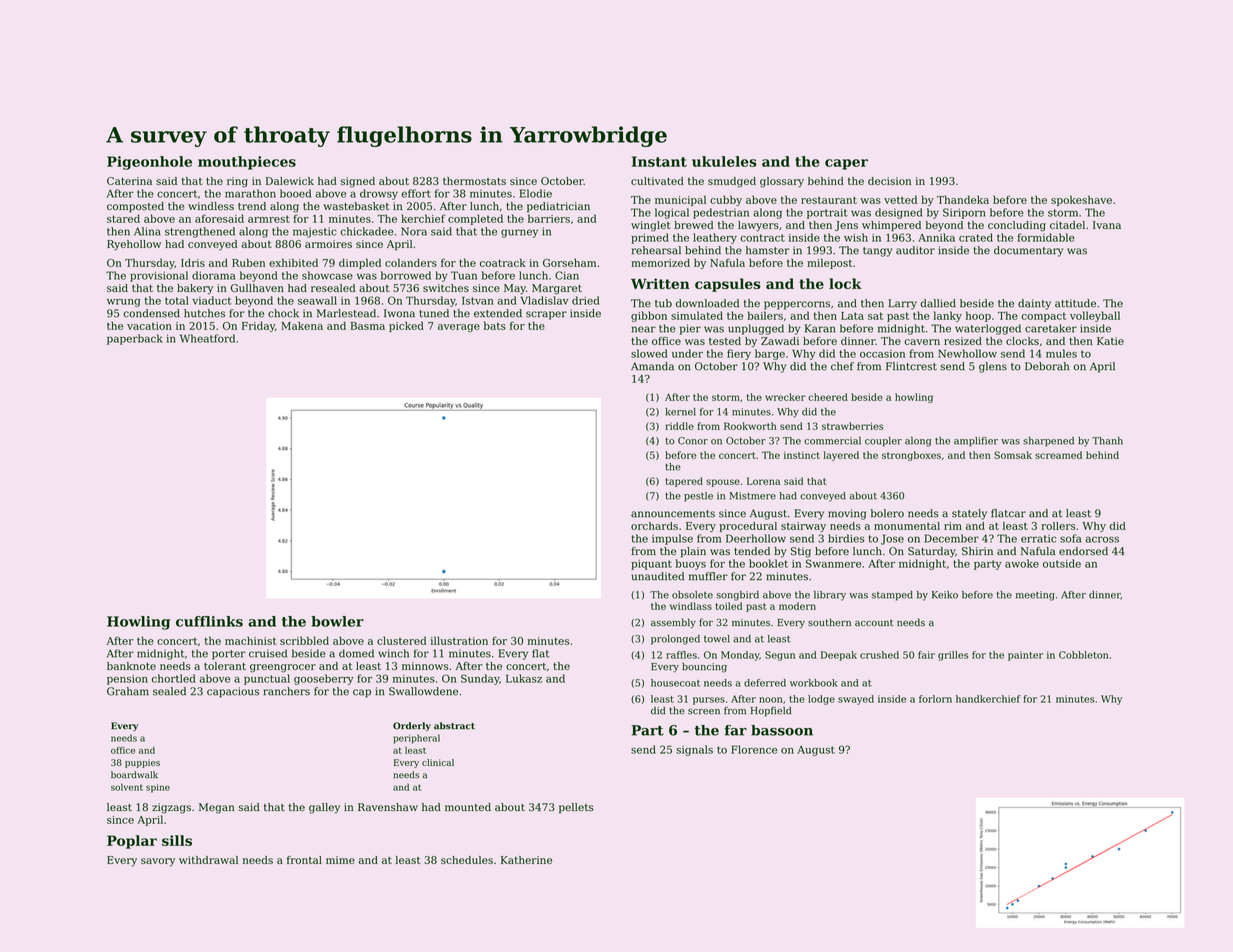 Image resolution: width=1233 pixels, height=952 pixels. I want to click on spokeshave, so click(1081, 200).
